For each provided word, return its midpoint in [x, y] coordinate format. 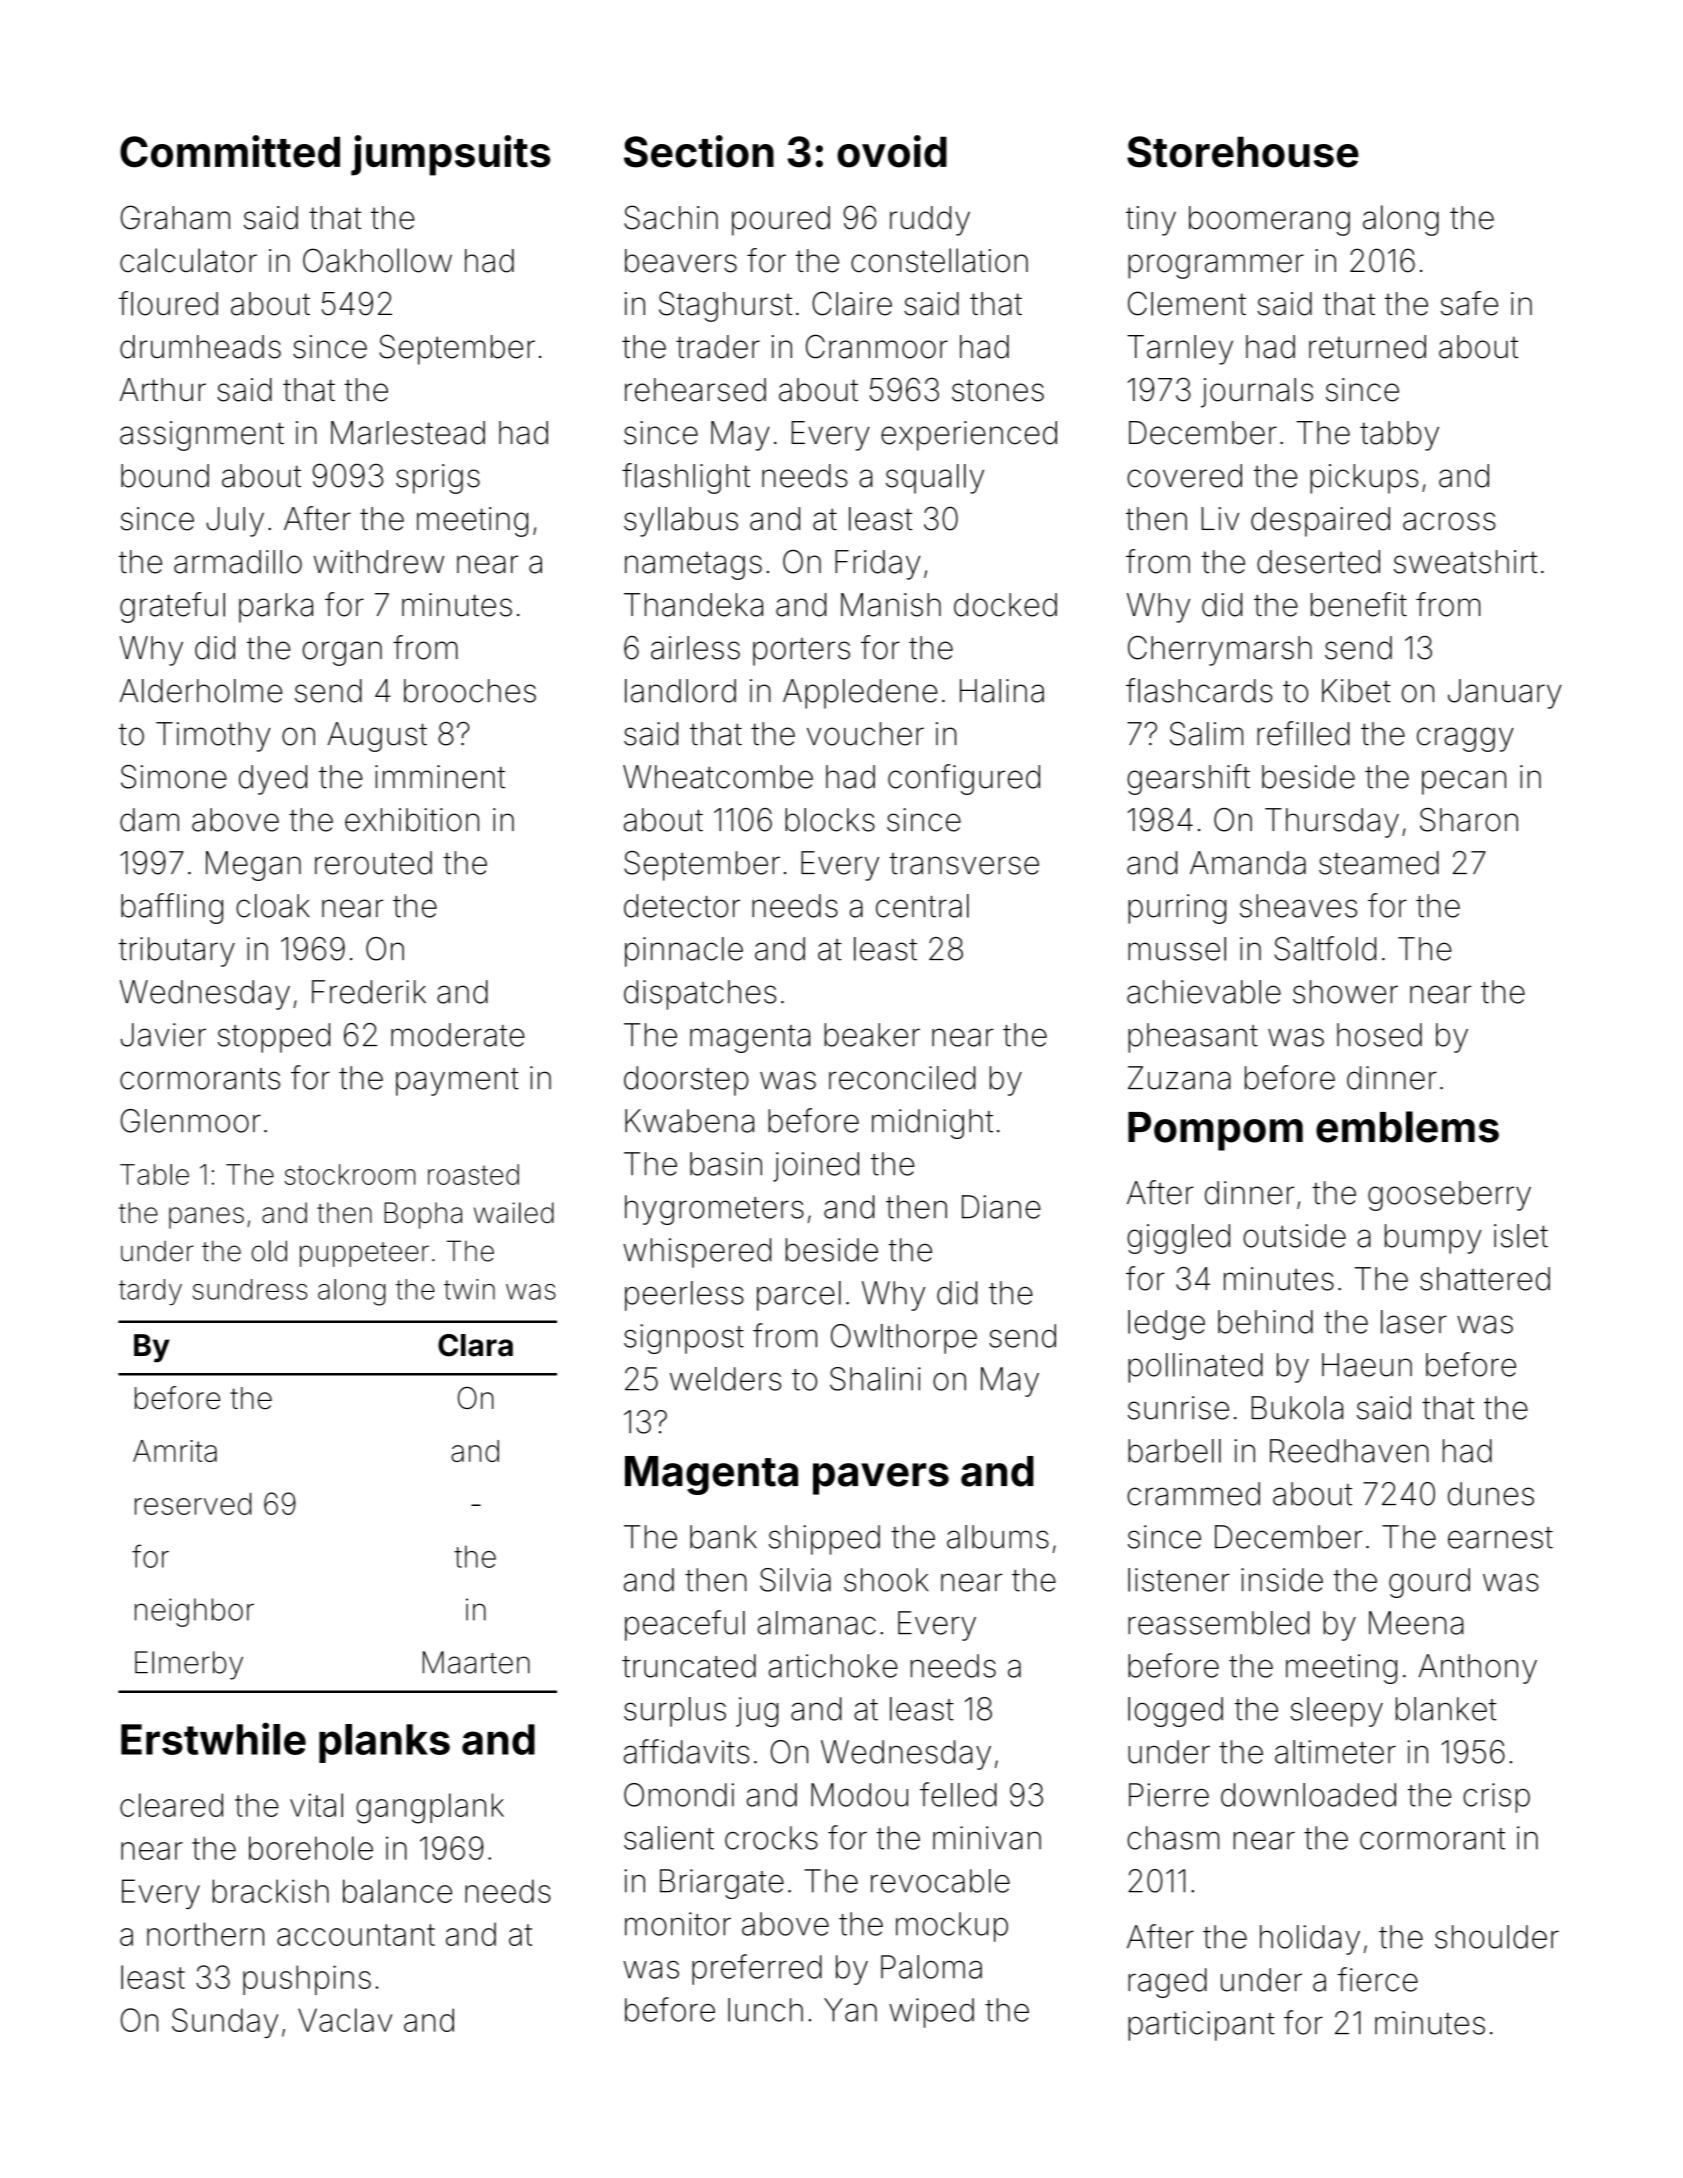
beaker [872, 1035]
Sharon [1469, 820]
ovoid [892, 151]
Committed [230, 151]
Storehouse [1243, 152]
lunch [765, 2010]
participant [1201, 2026]
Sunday [225, 2023]
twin [469, 1289]
